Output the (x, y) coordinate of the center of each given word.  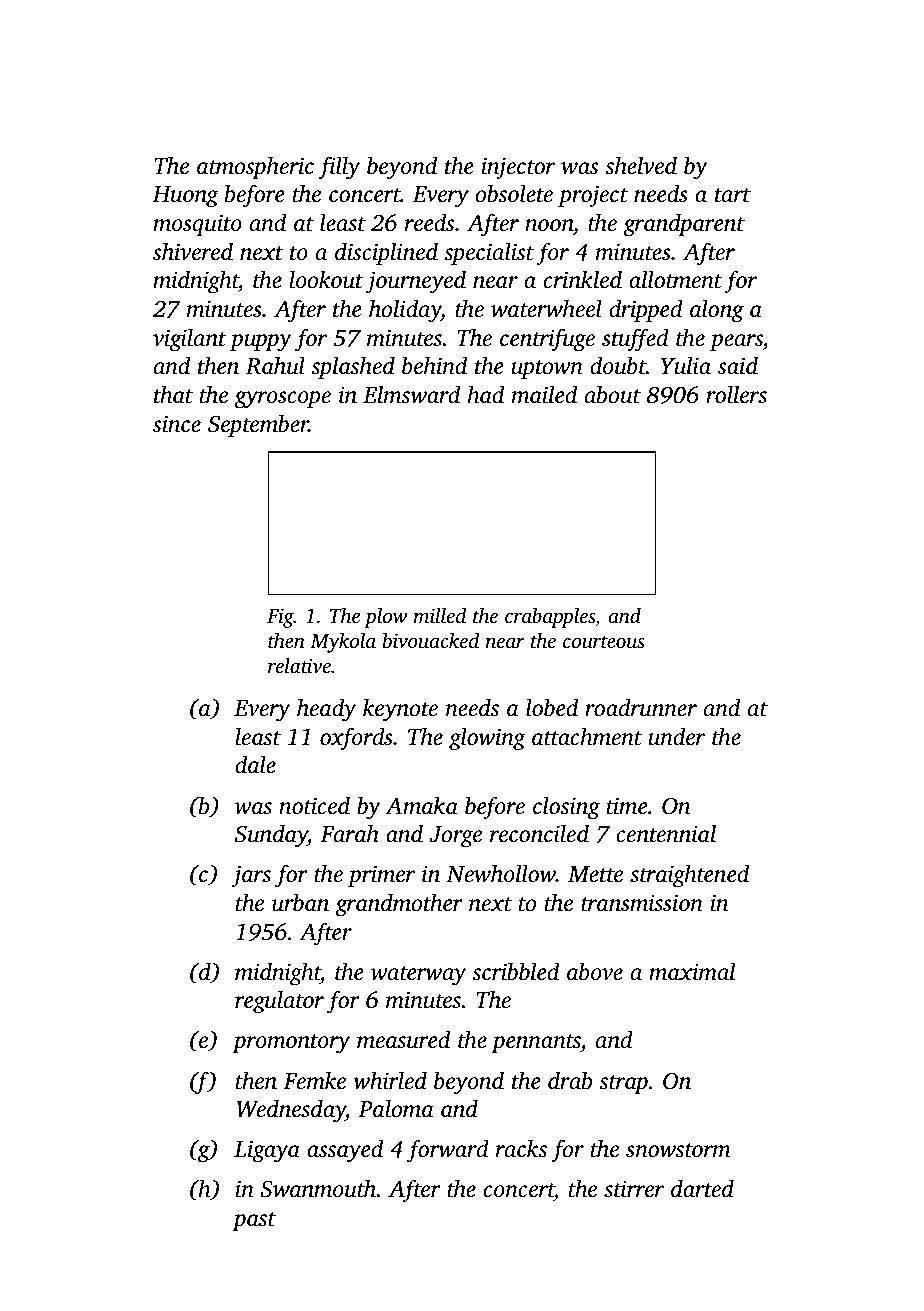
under (676, 736)
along (717, 311)
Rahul (275, 365)
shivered (193, 251)
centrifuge (547, 340)
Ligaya (267, 1151)
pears (736, 342)
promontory (291, 1044)
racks (521, 1148)
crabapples (550, 617)
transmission (642, 903)
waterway (418, 976)
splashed (353, 367)
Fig (280, 618)
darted (702, 1188)
